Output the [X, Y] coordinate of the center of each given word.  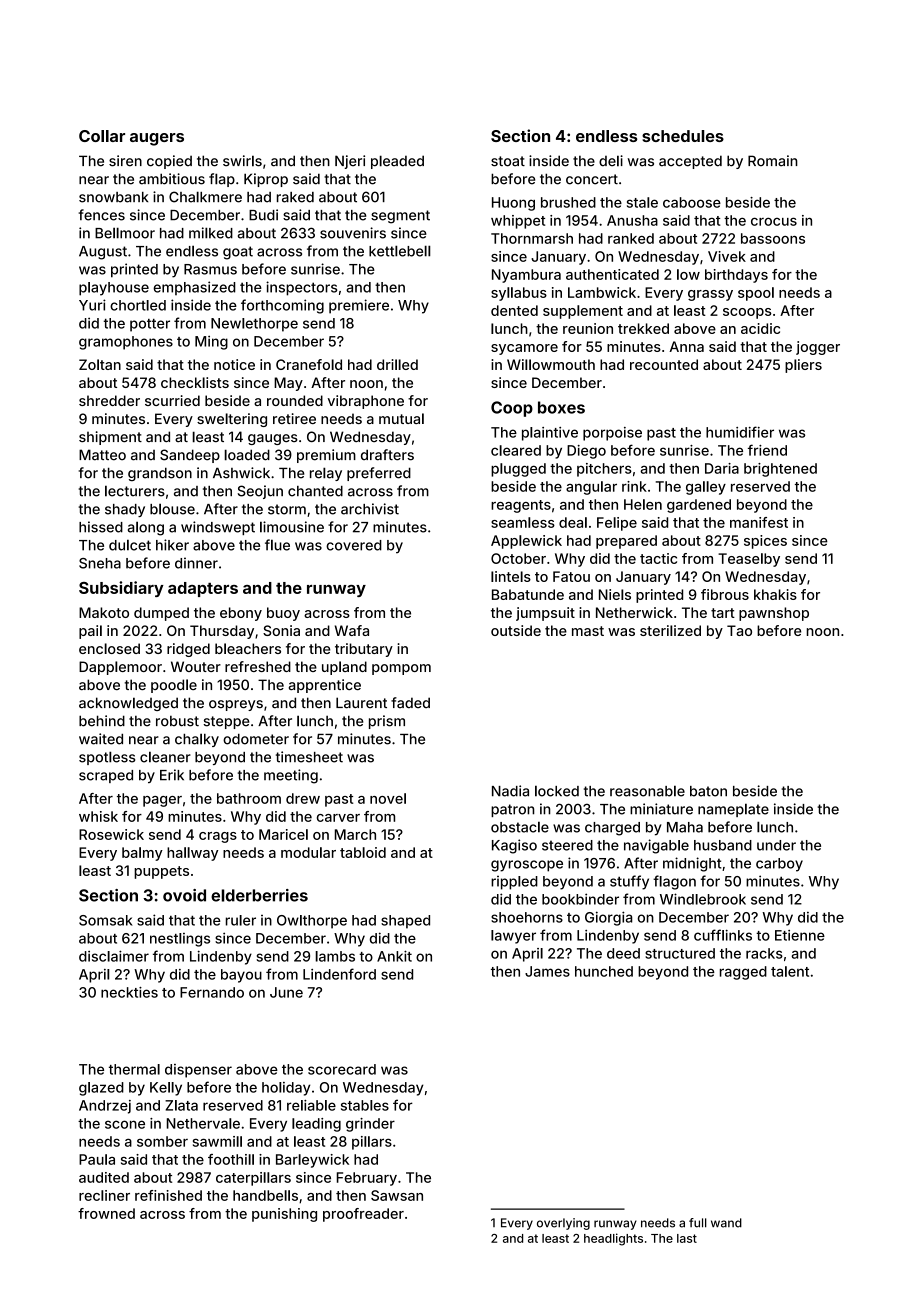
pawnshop [774, 614]
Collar [102, 136]
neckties [129, 992]
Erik [172, 775]
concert [592, 179]
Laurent [361, 703]
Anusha [632, 220]
